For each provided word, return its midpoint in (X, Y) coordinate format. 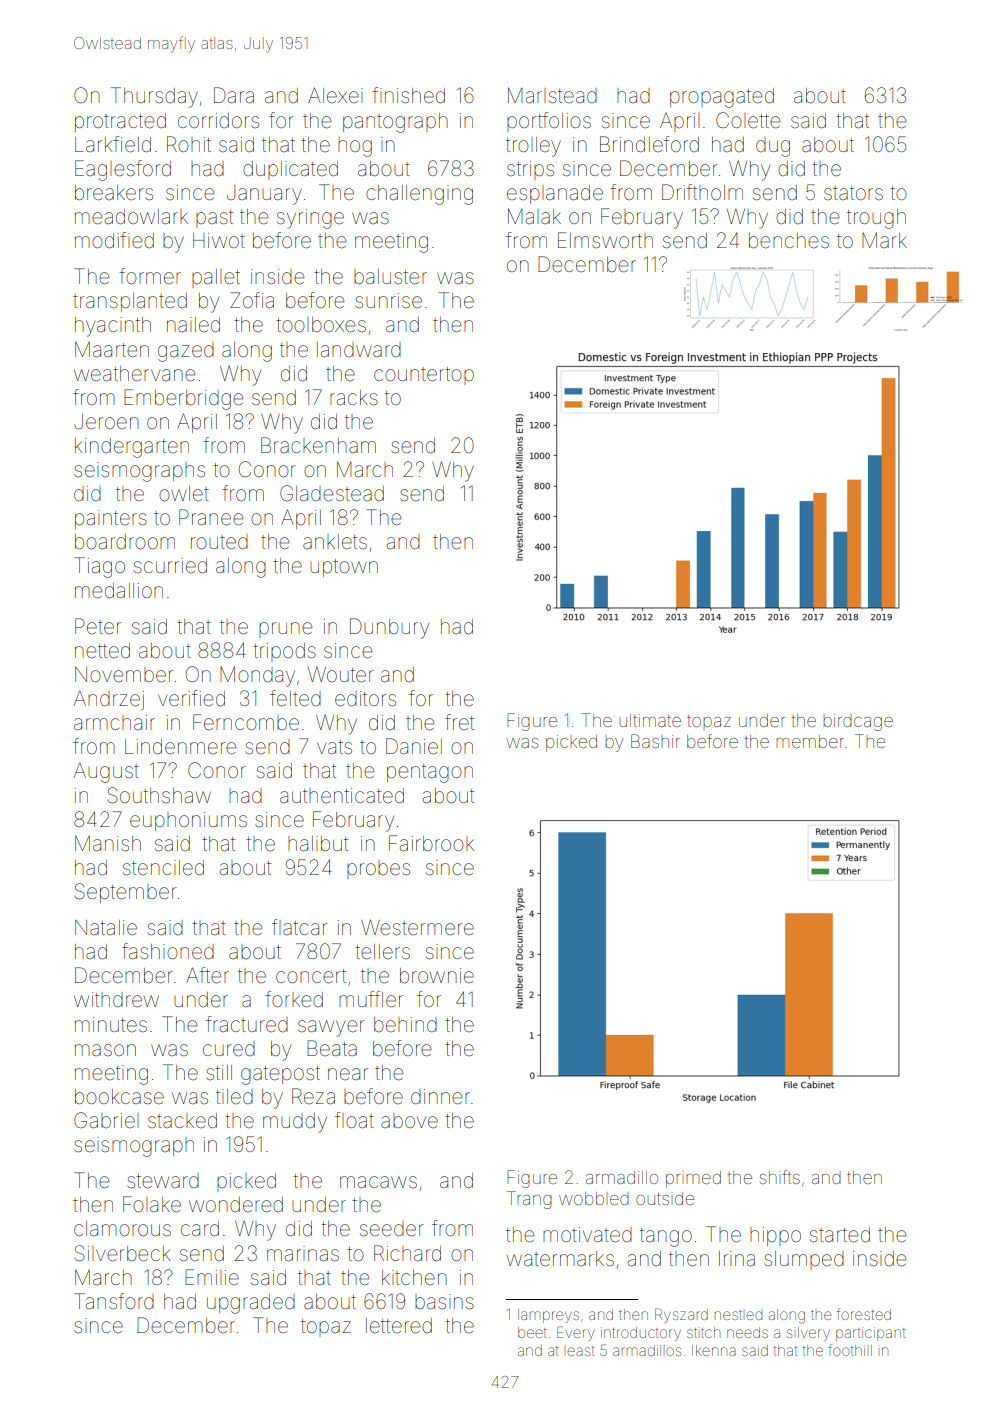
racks (354, 397)
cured (229, 1049)
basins (444, 1301)
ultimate (650, 720)
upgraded (251, 1304)
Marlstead (552, 95)
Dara (234, 95)
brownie (437, 975)
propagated (722, 98)
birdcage (858, 722)
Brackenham (318, 445)
